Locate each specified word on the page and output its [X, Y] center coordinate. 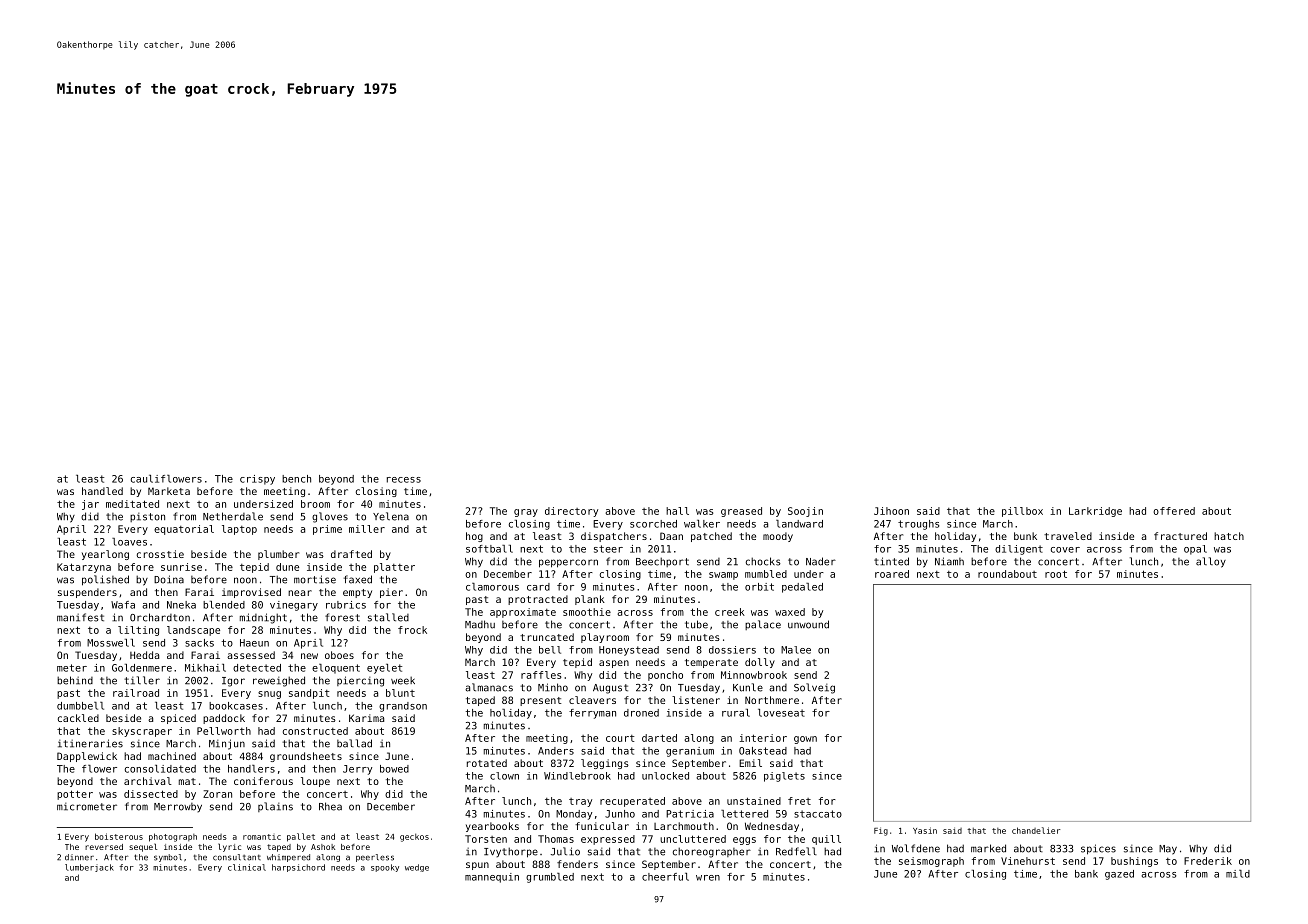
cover [1065, 550]
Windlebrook [577, 776]
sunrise [181, 567]
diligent [1019, 550]
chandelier [1036, 830]
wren [708, 878]
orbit [759, 587]
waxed [790, 612]
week [403, 680]
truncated [547, 637]
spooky [385, 868]
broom [315, 504]
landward [799, 524]
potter [75, 795]
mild [1238, 874]
